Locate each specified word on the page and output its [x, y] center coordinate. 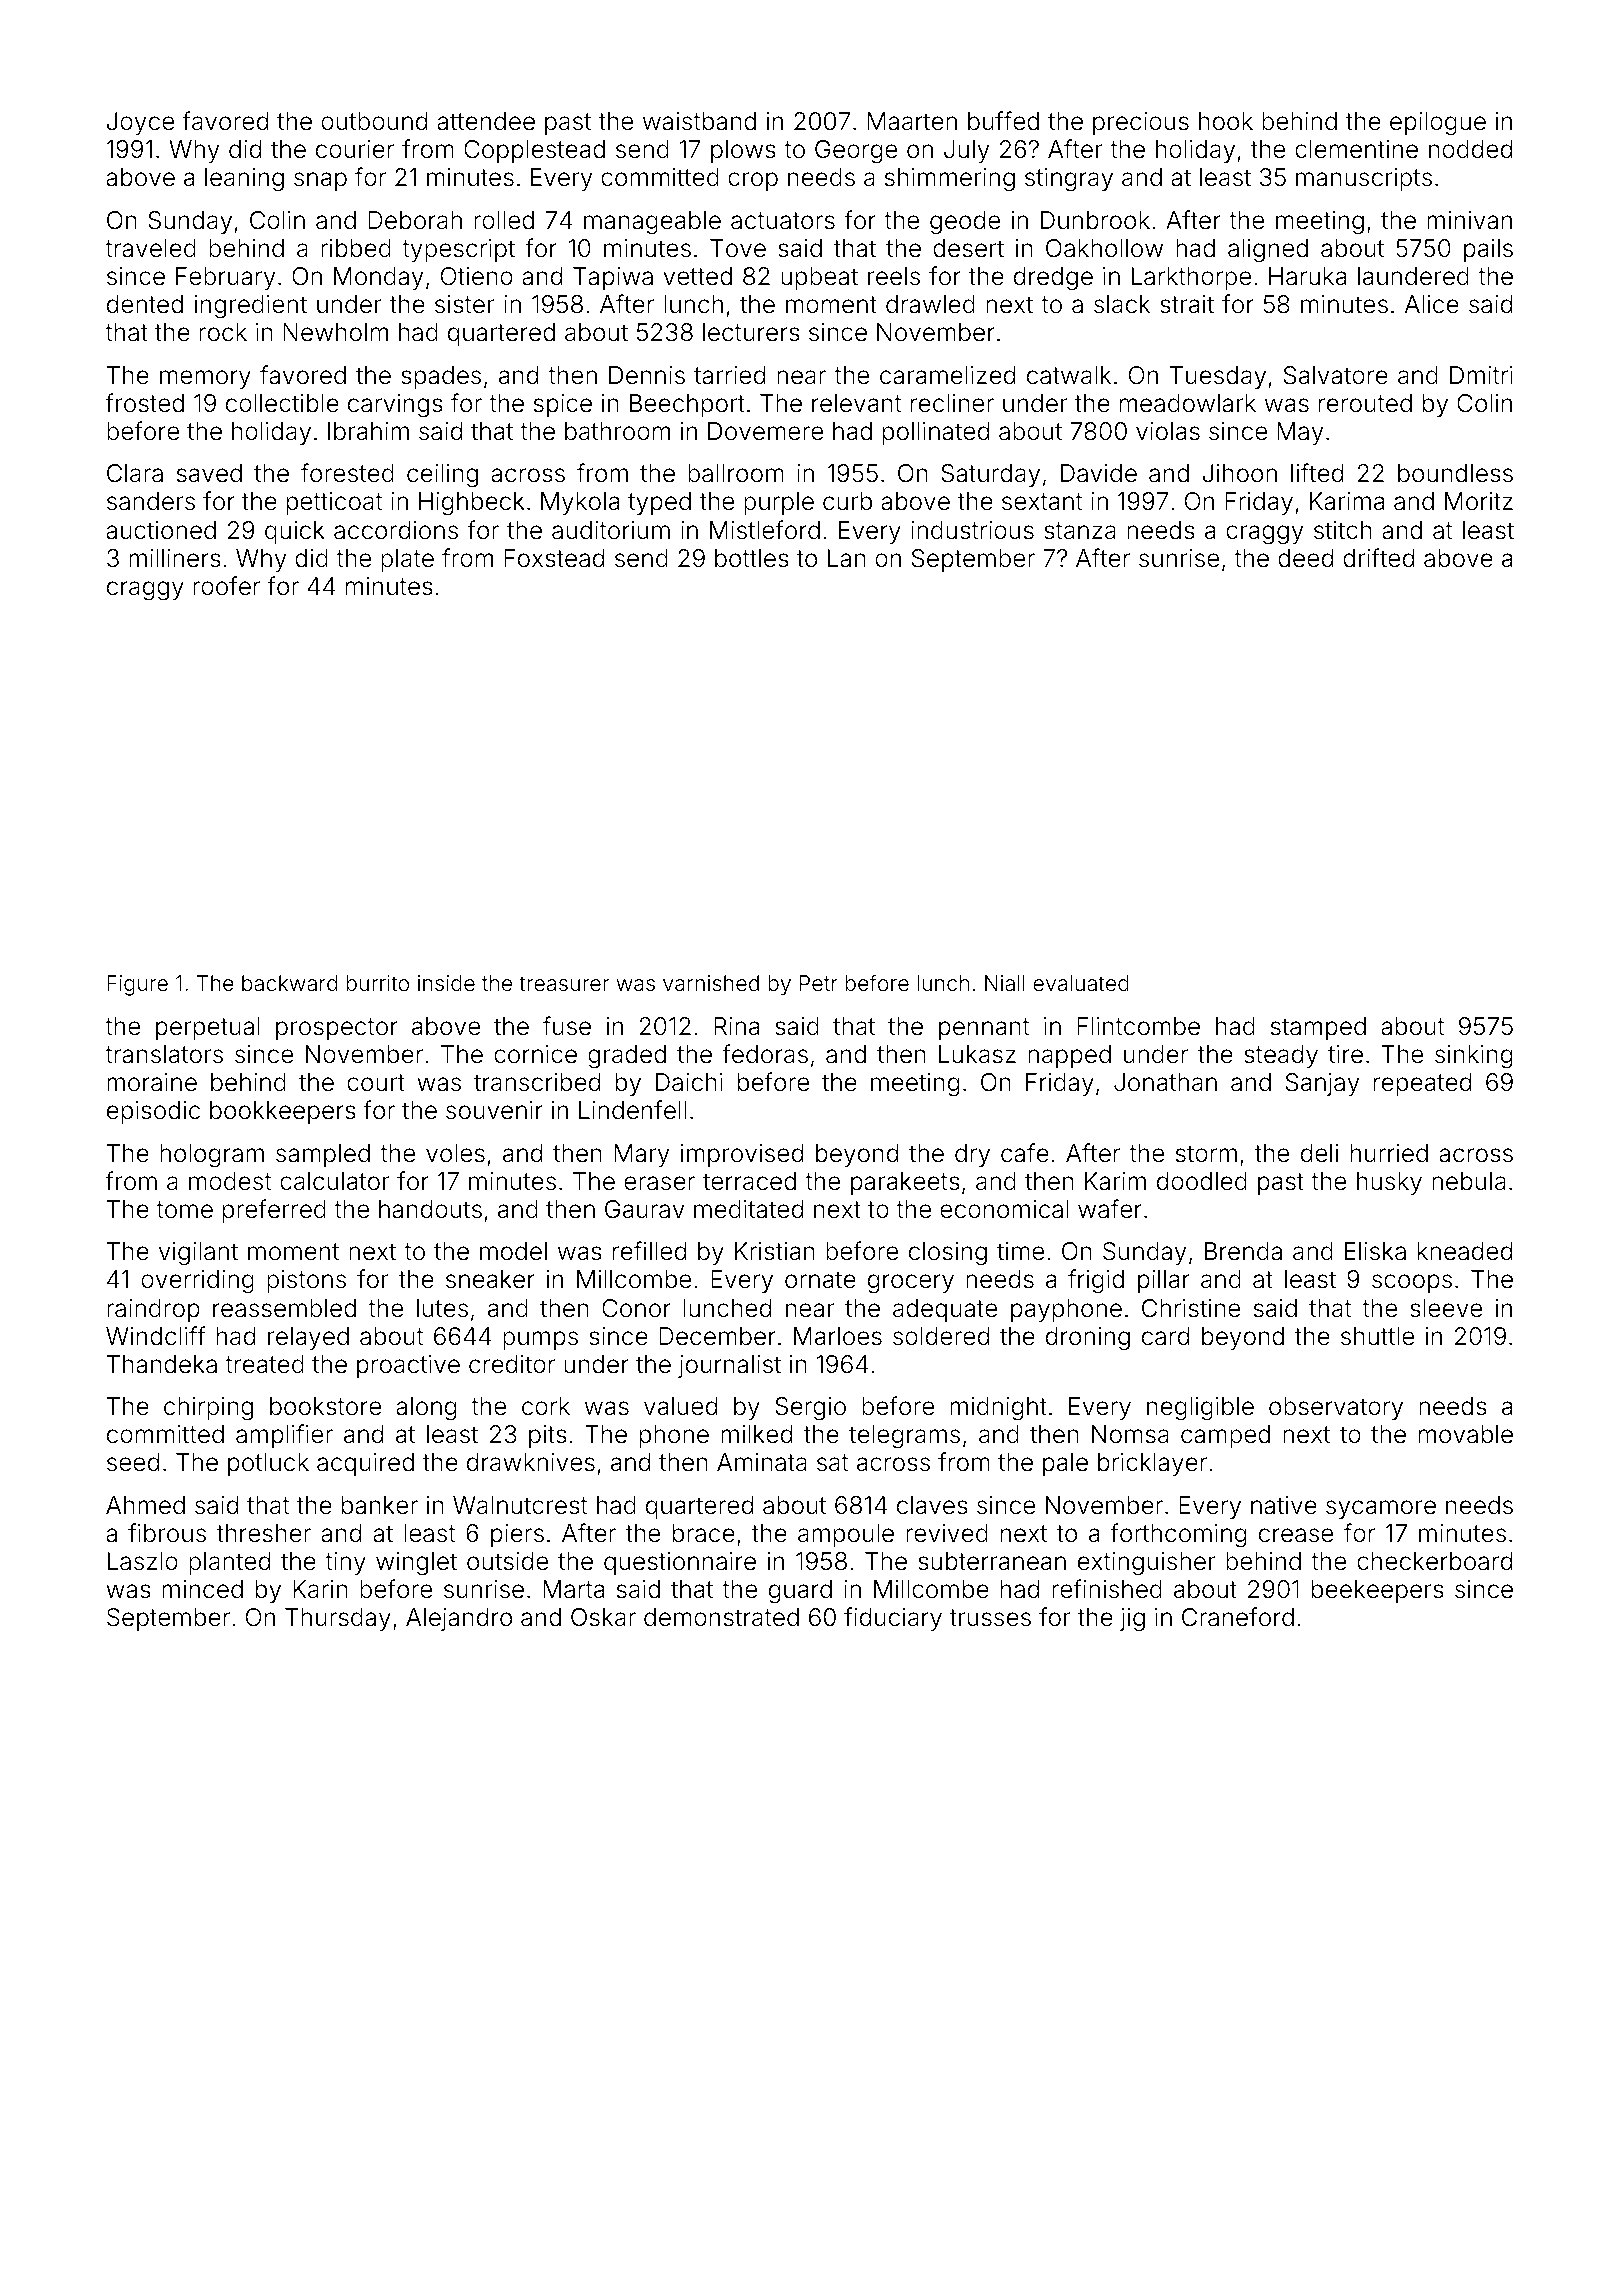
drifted [1378, 558]
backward [289, 983]
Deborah [415, 220]
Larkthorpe [1191, 278]
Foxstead [554, 558]
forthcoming [1178, 1535]
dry [972, 1155]
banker [380, 1505]
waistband [699, 121]
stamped [1318, 1028]
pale [1065, 1464]
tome [184, 1210]
